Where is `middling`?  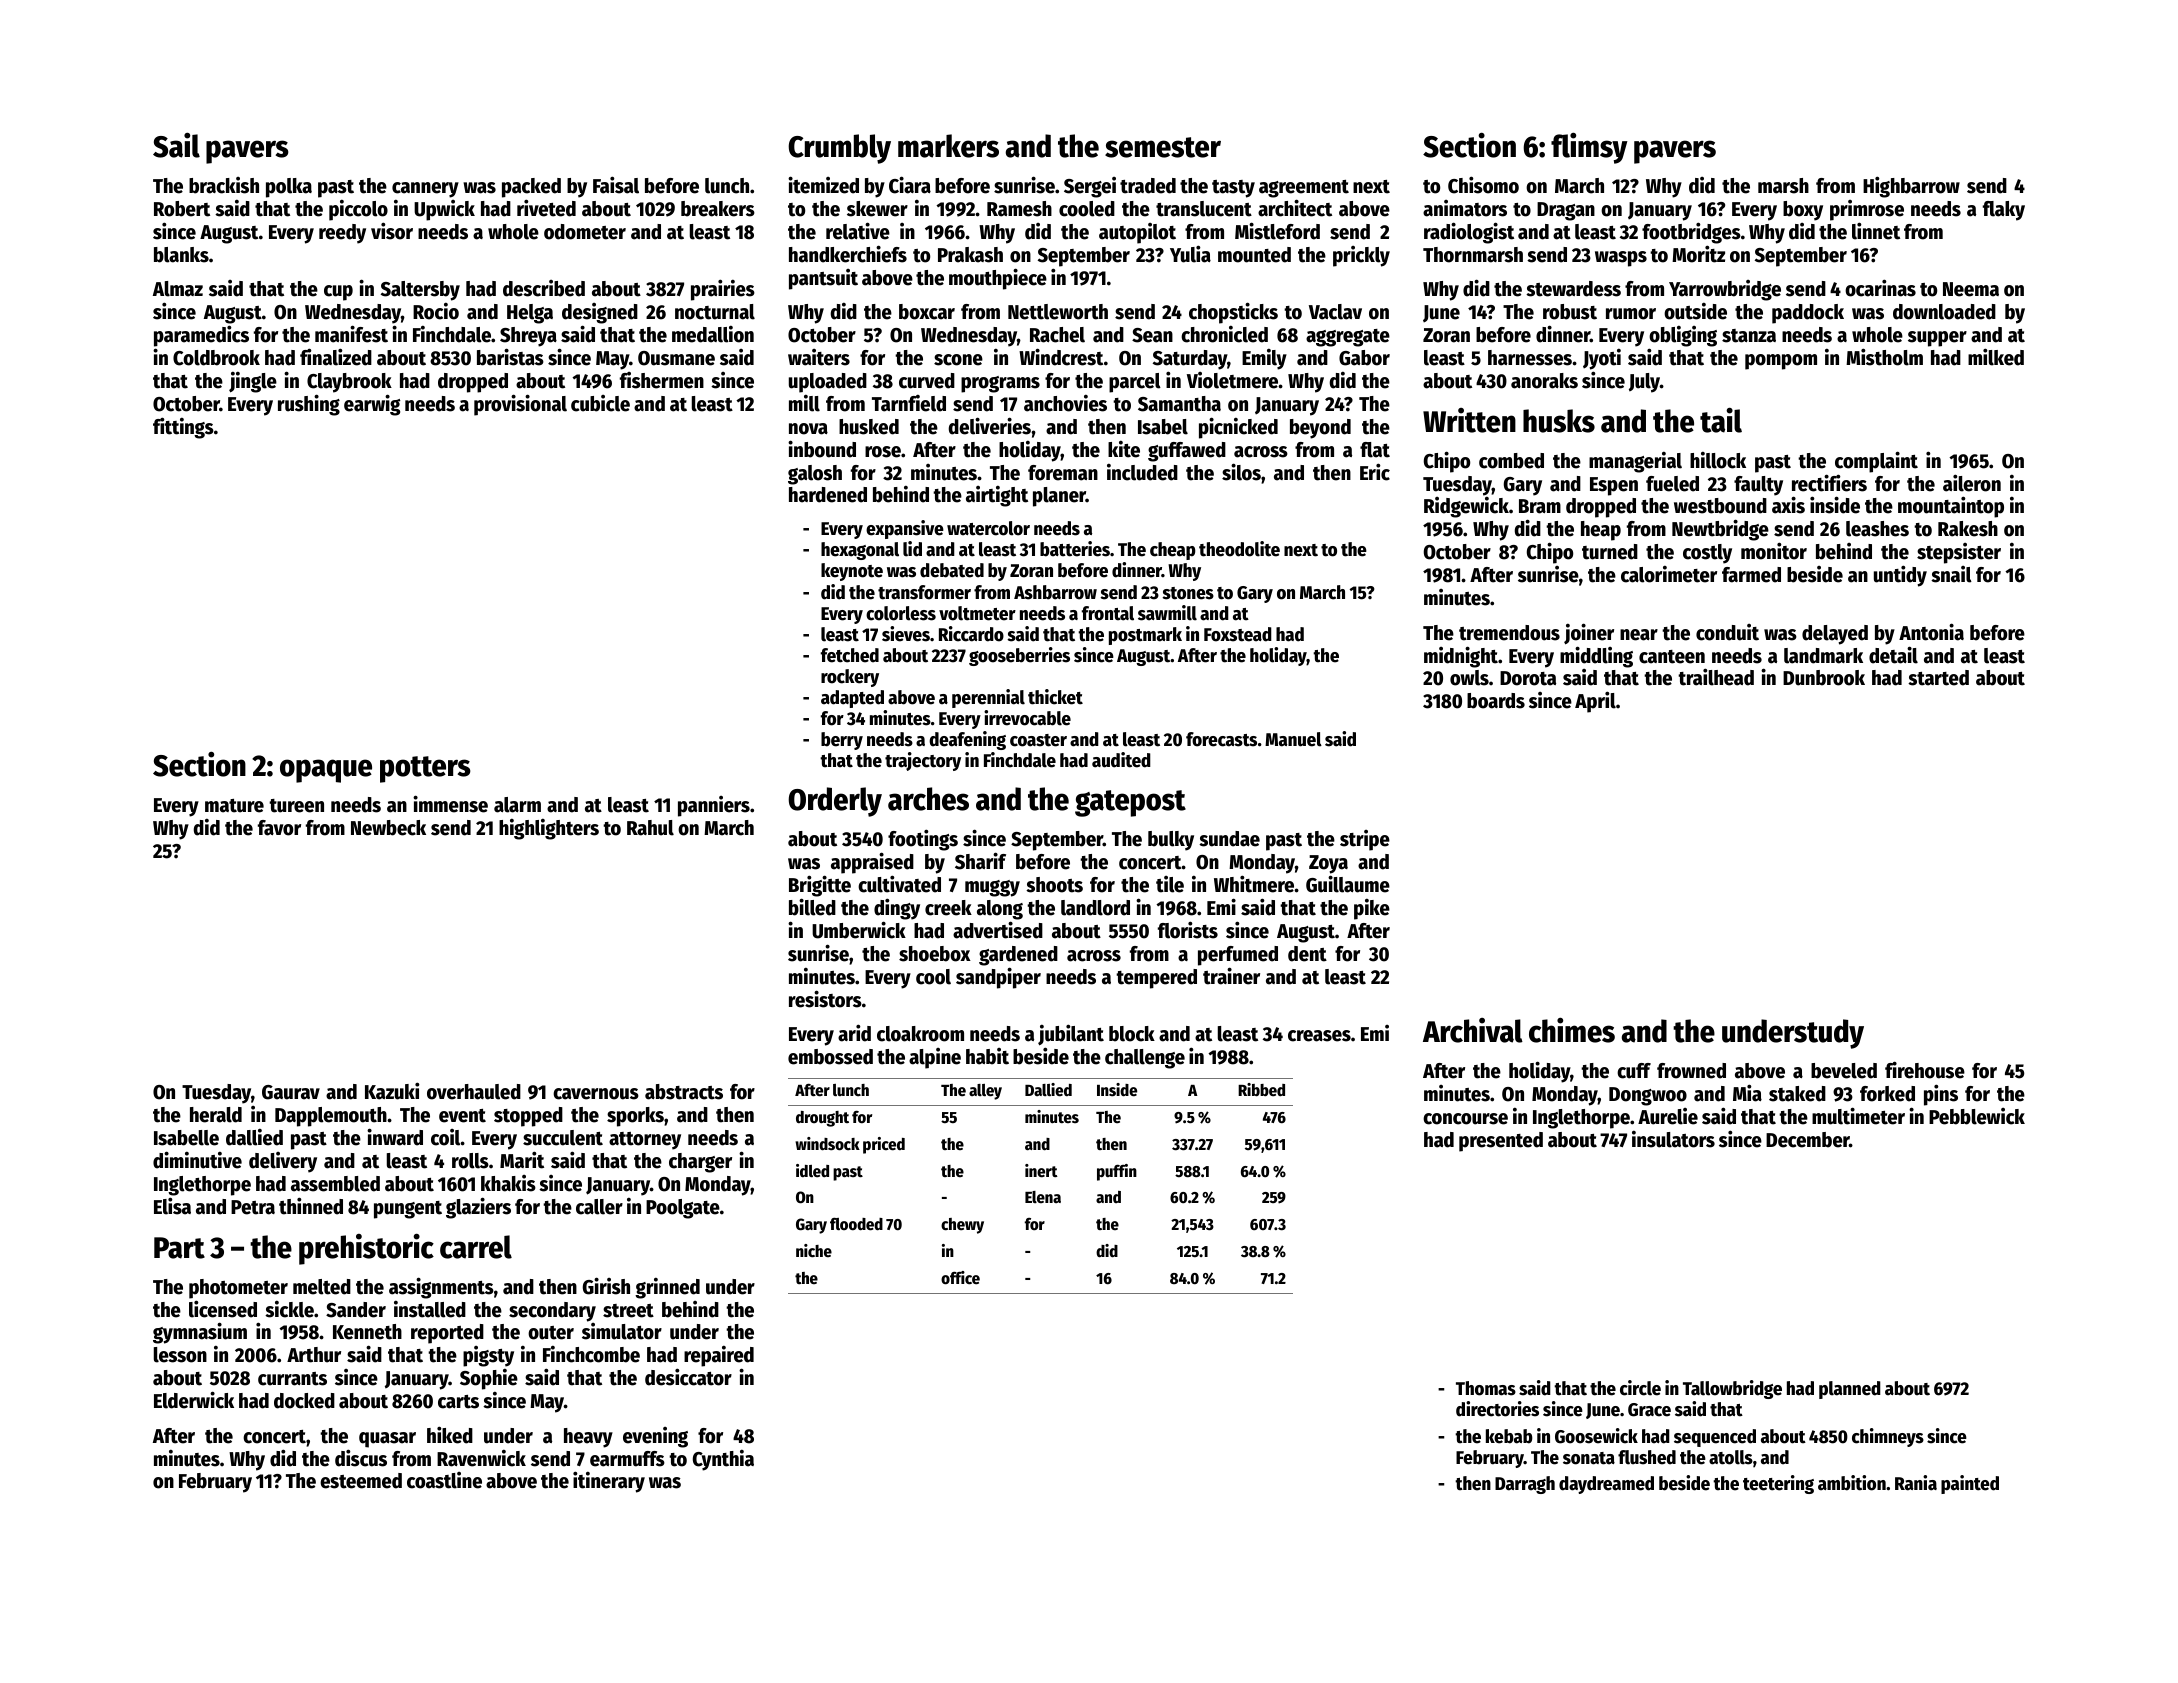
middling is located at coordinates (1596, 657).
